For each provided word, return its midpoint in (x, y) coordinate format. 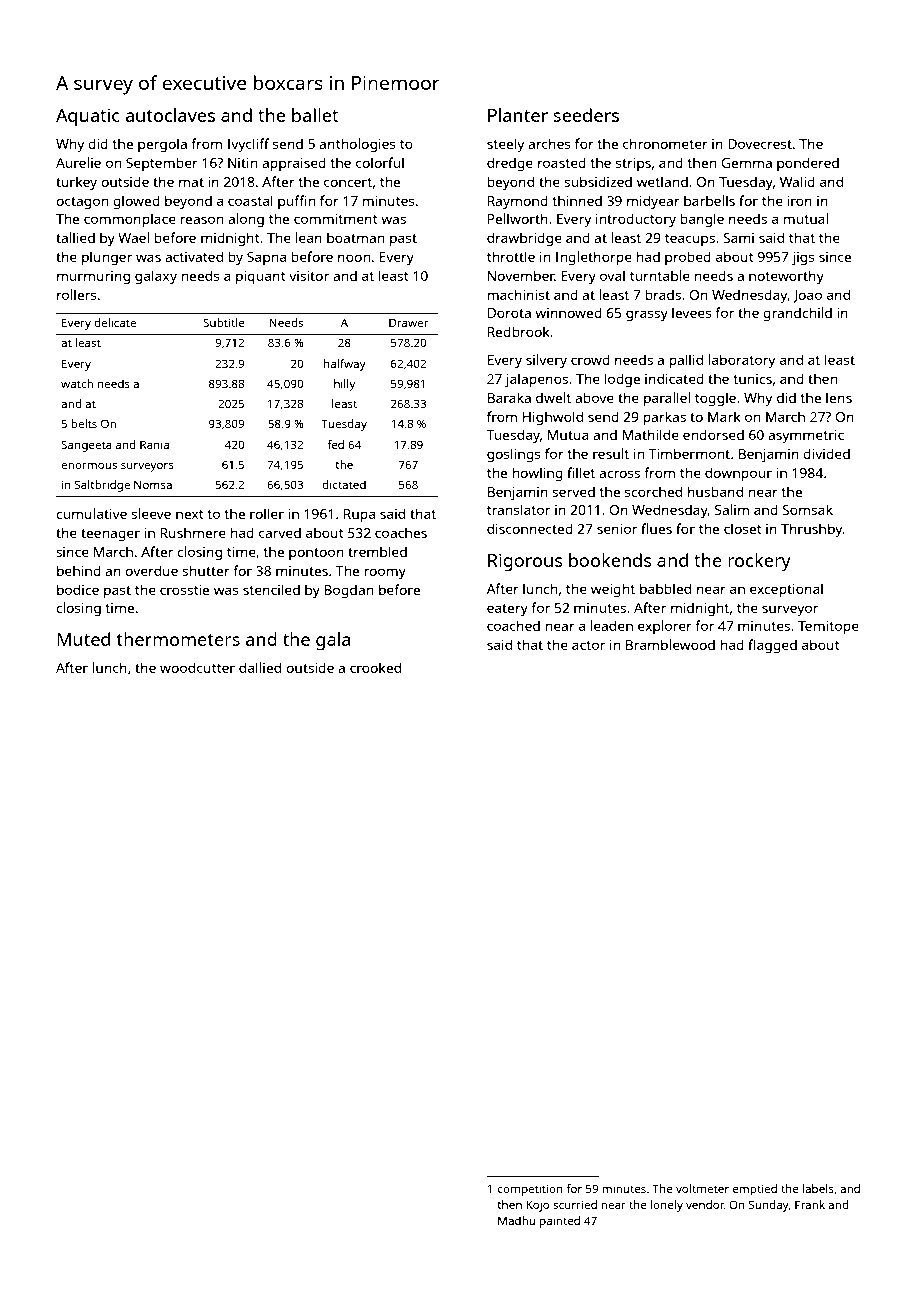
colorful (380, 162)
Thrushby (812, 530)
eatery (507, 610)
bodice (78, 589)
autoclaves (170, 115)
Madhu (516, 1220)
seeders (586, 115)
